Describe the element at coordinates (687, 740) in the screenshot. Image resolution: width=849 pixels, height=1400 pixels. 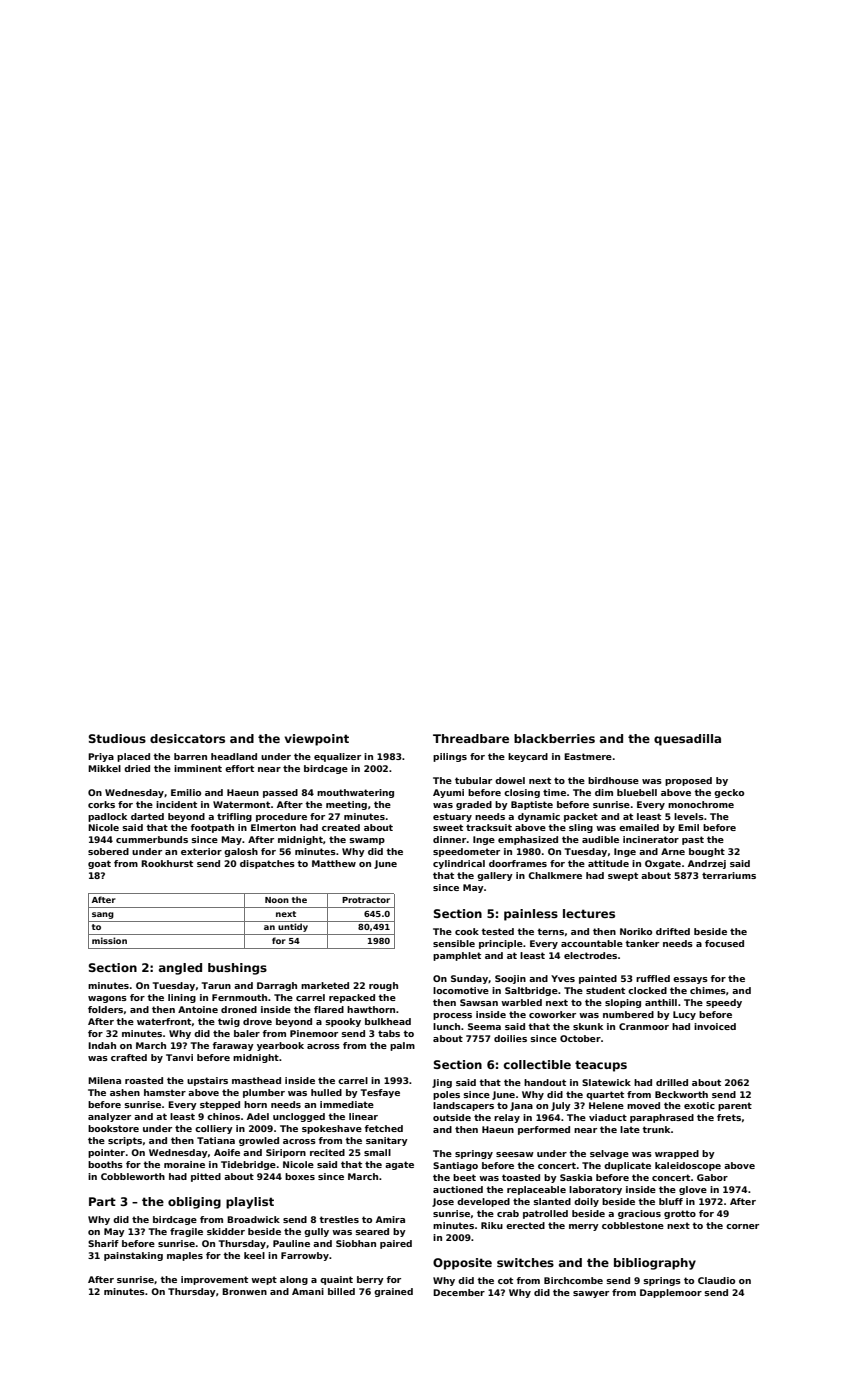
I see `quesadilla` at that location.
